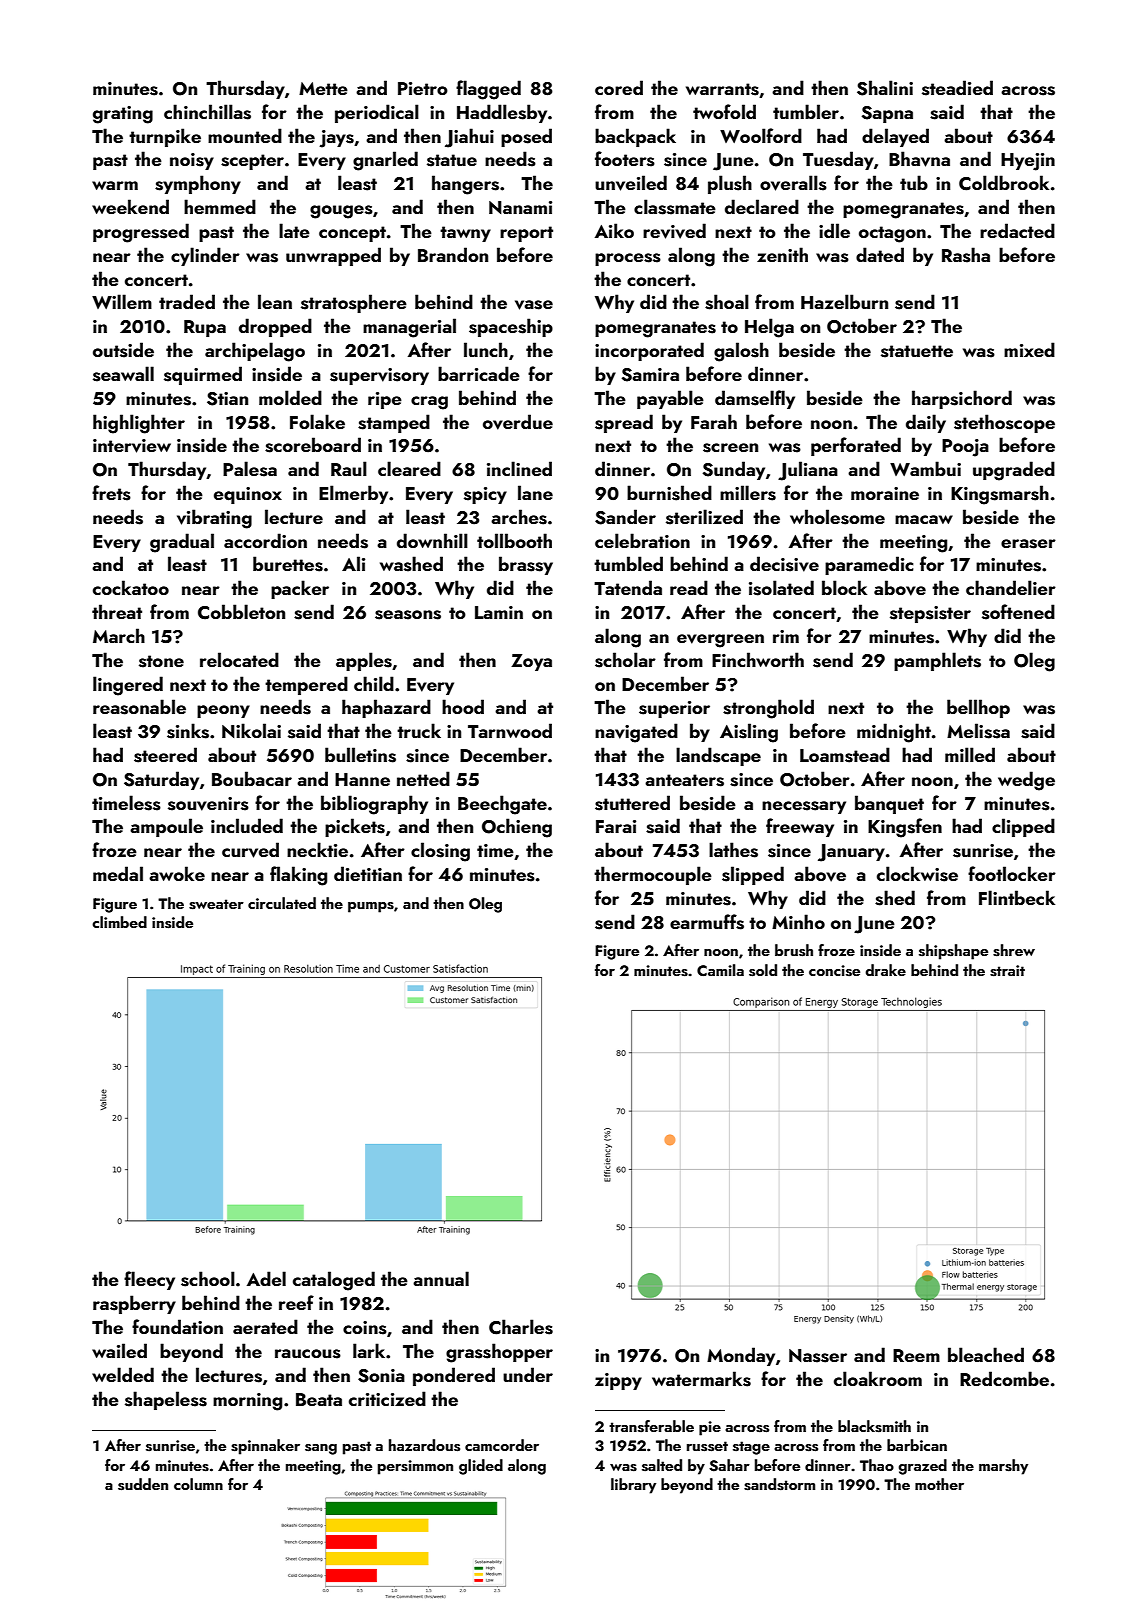 The height and width of the screenshot is (1624, 1148). What do you see at coordinates (440, 852) in the screenshot?
I see `closing` at bounding box center [440, 852].
